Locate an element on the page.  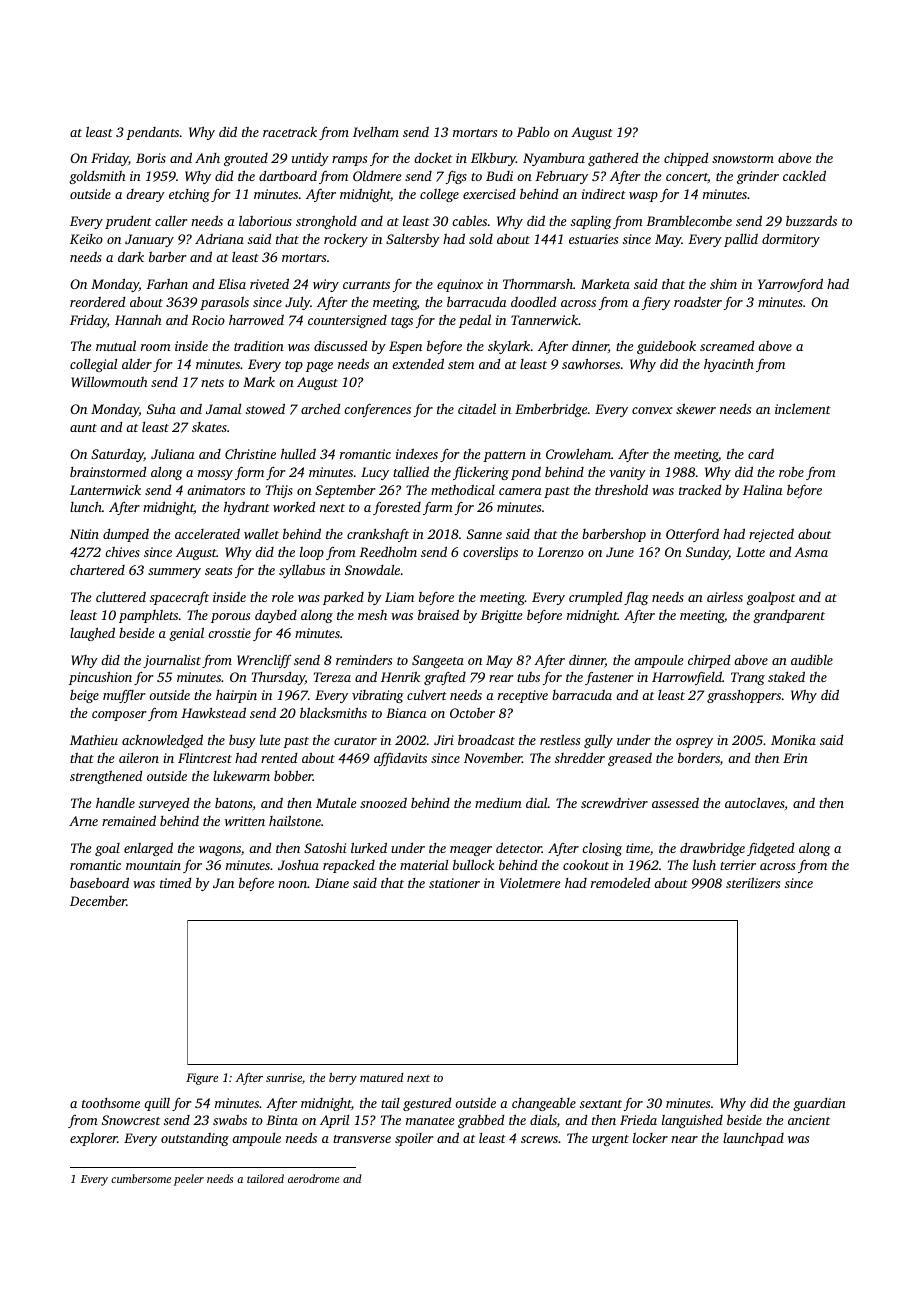
pallid is located at coordinates (741, 240).
